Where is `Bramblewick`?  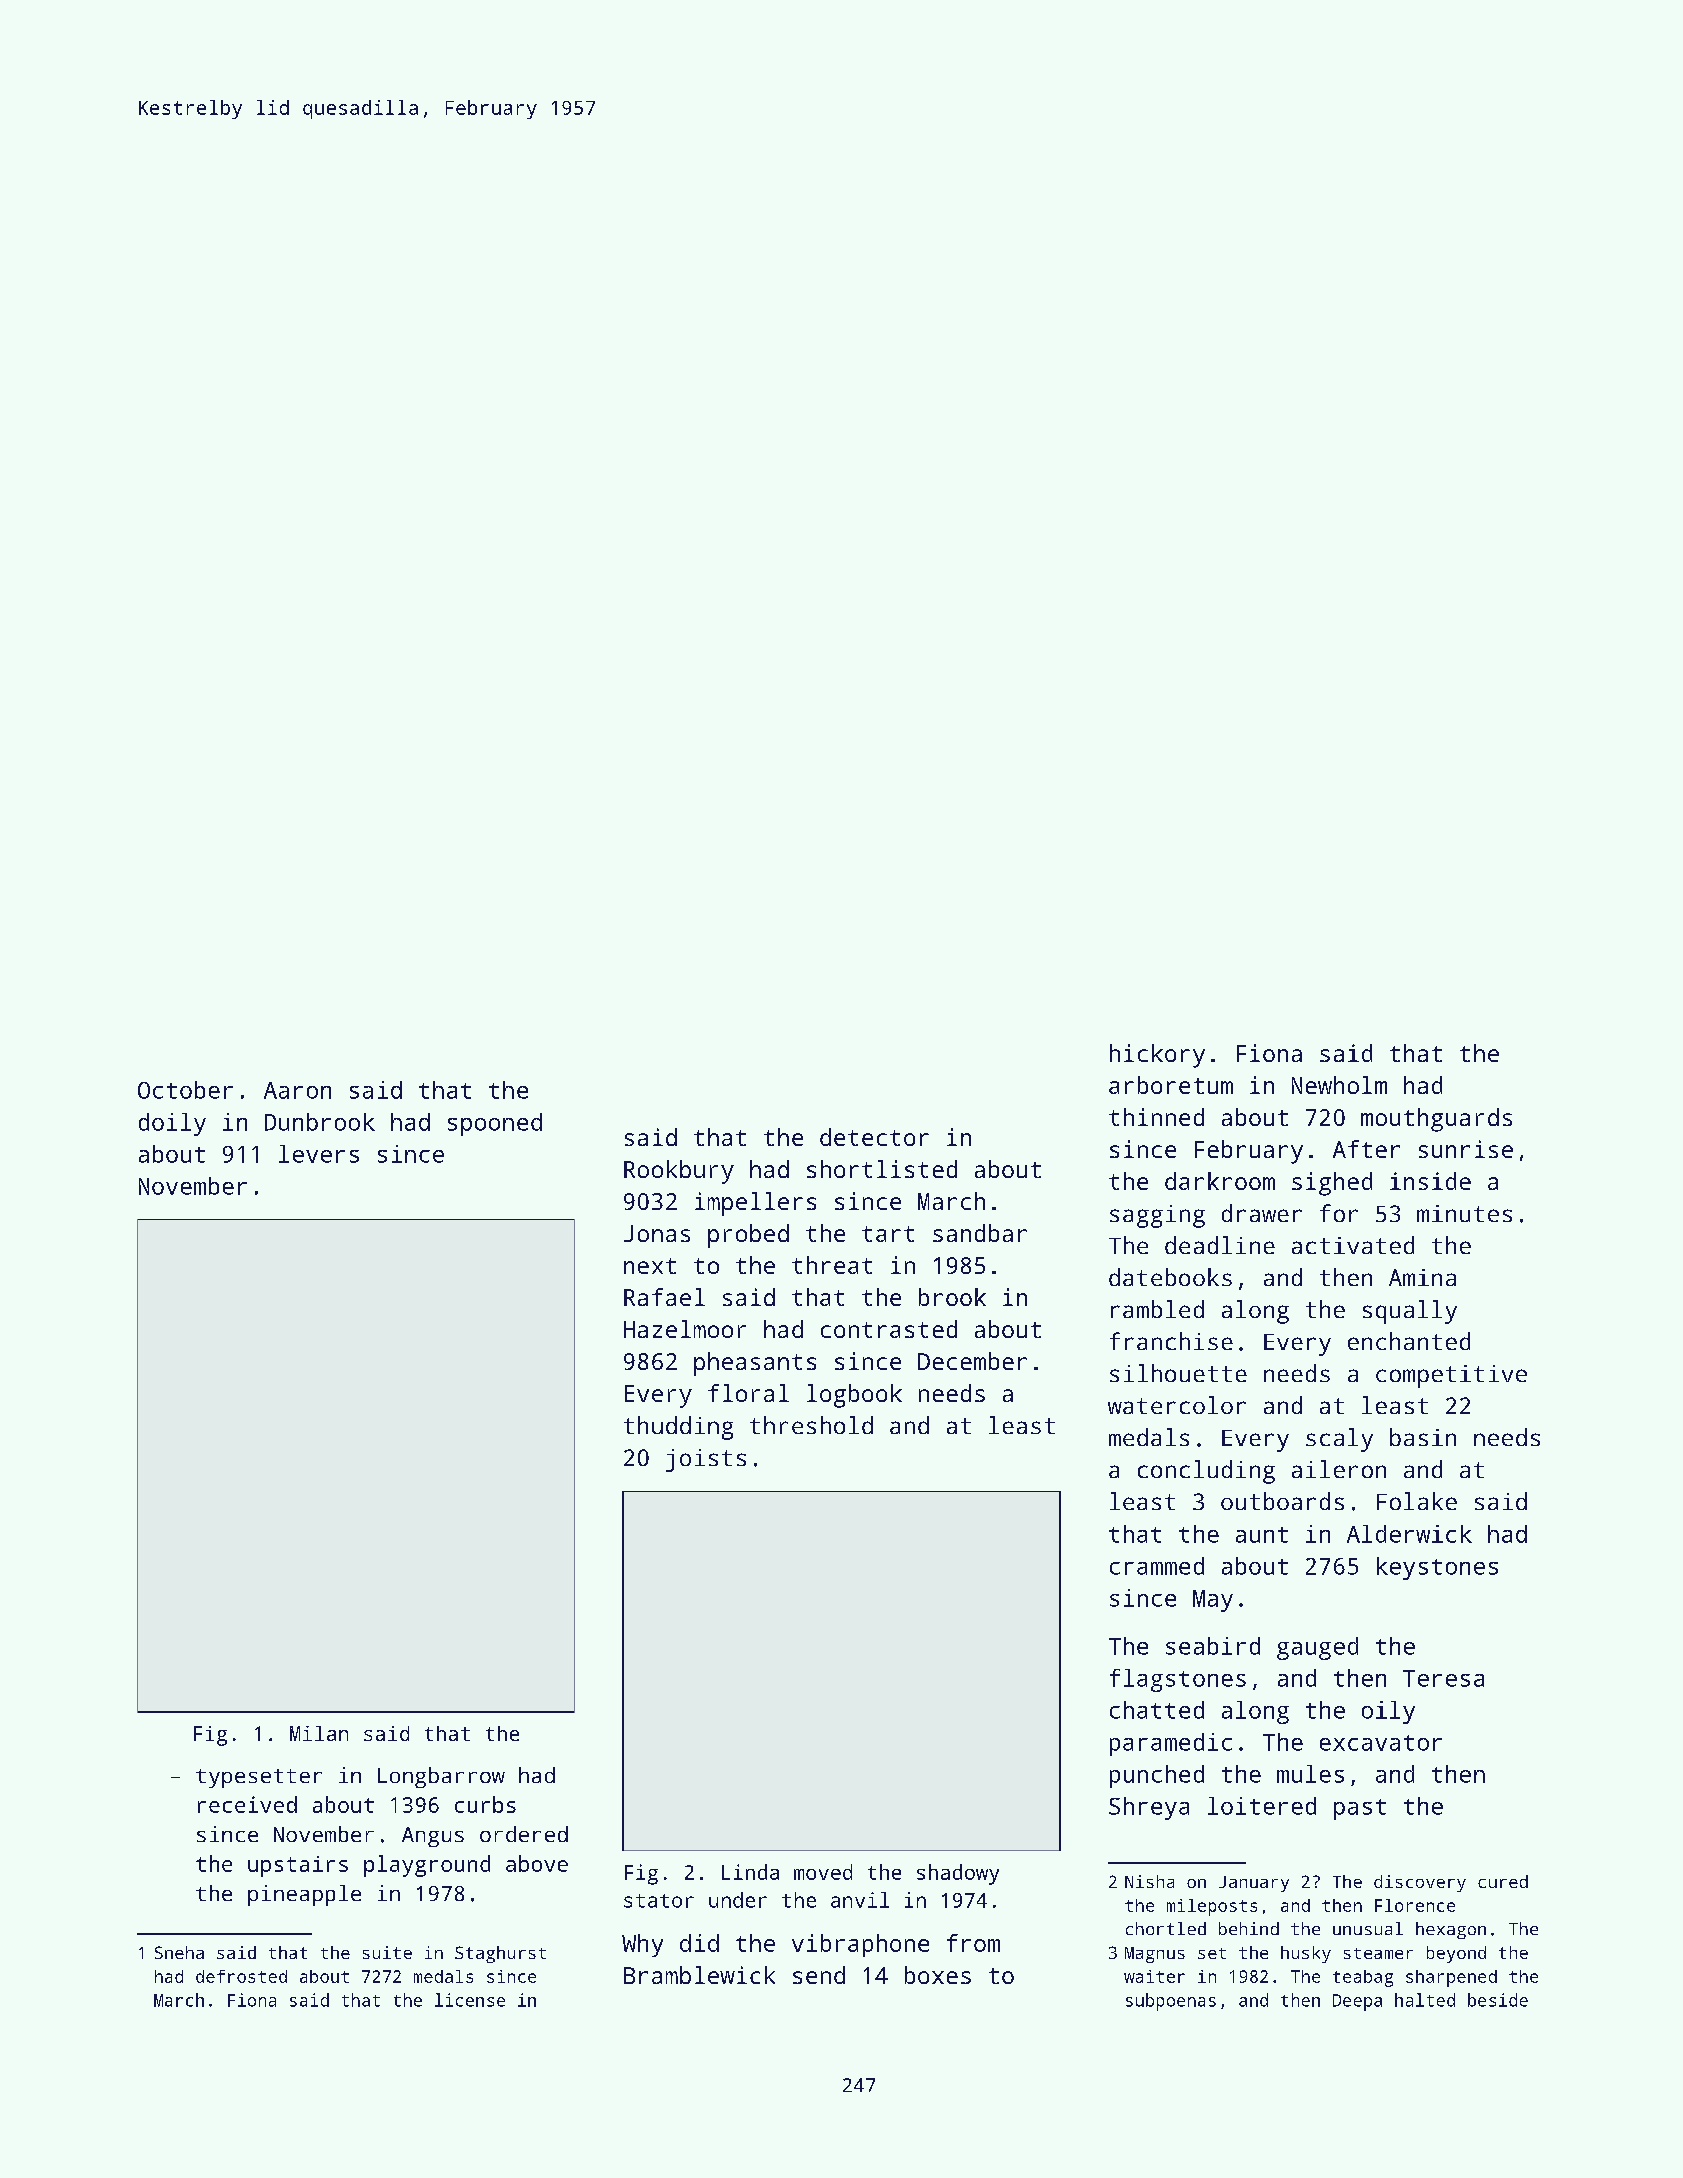 Bramblewick is located at coordinates (699, 1975).
